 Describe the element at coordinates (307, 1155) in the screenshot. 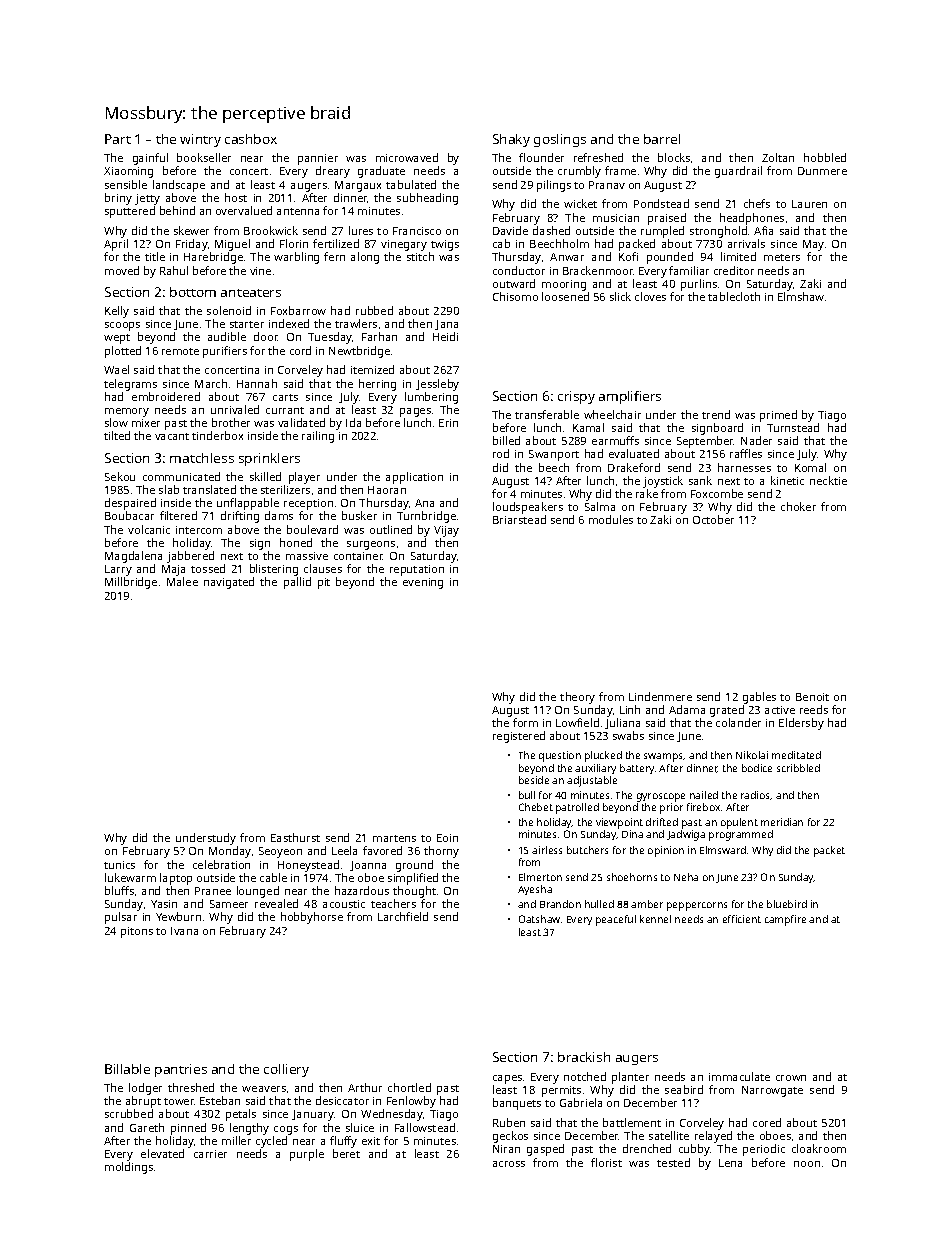

I see `purple` at that location.
